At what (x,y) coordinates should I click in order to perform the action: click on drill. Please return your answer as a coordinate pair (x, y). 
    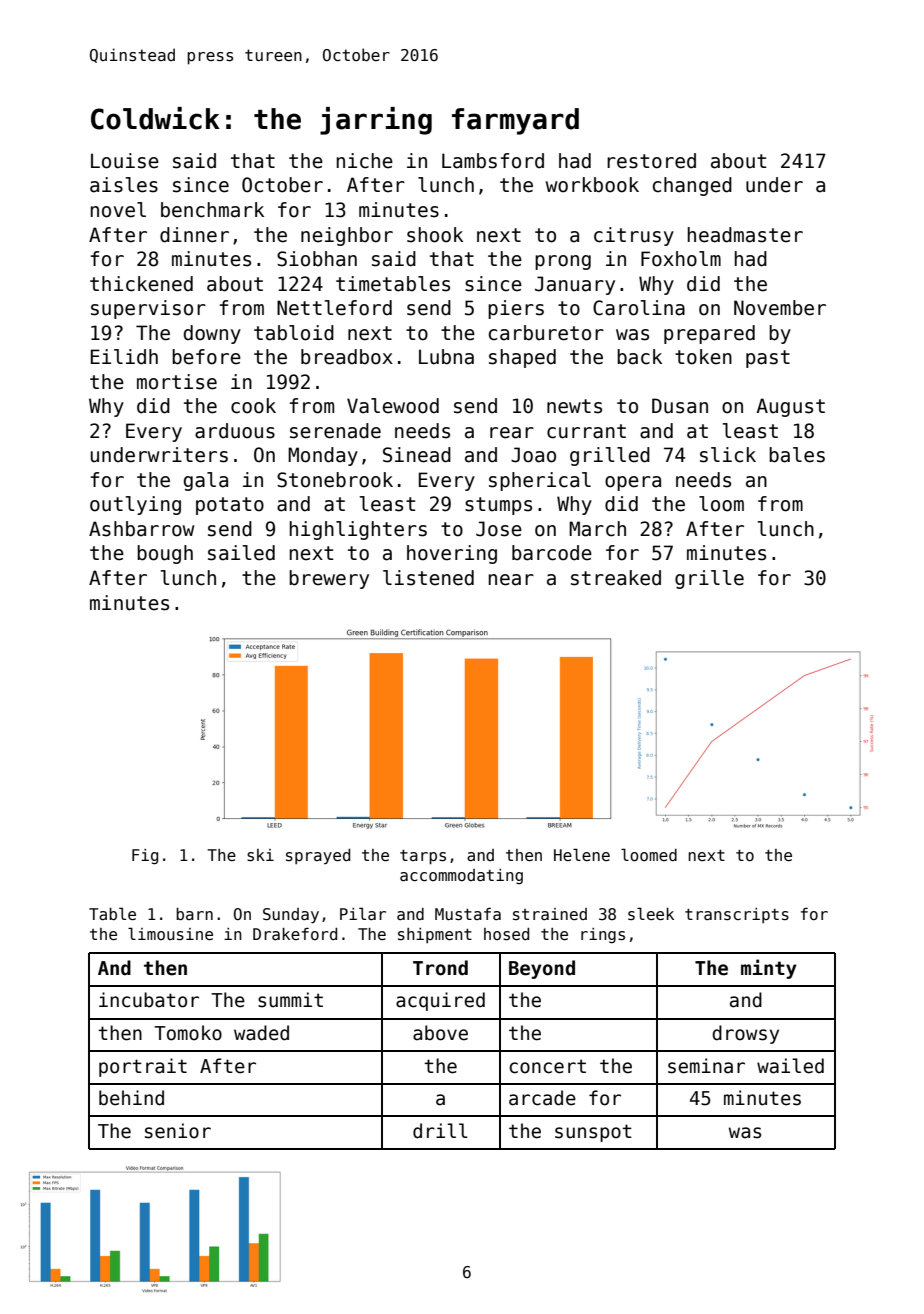
    Looking at the image, I should click on (440, 1131).
